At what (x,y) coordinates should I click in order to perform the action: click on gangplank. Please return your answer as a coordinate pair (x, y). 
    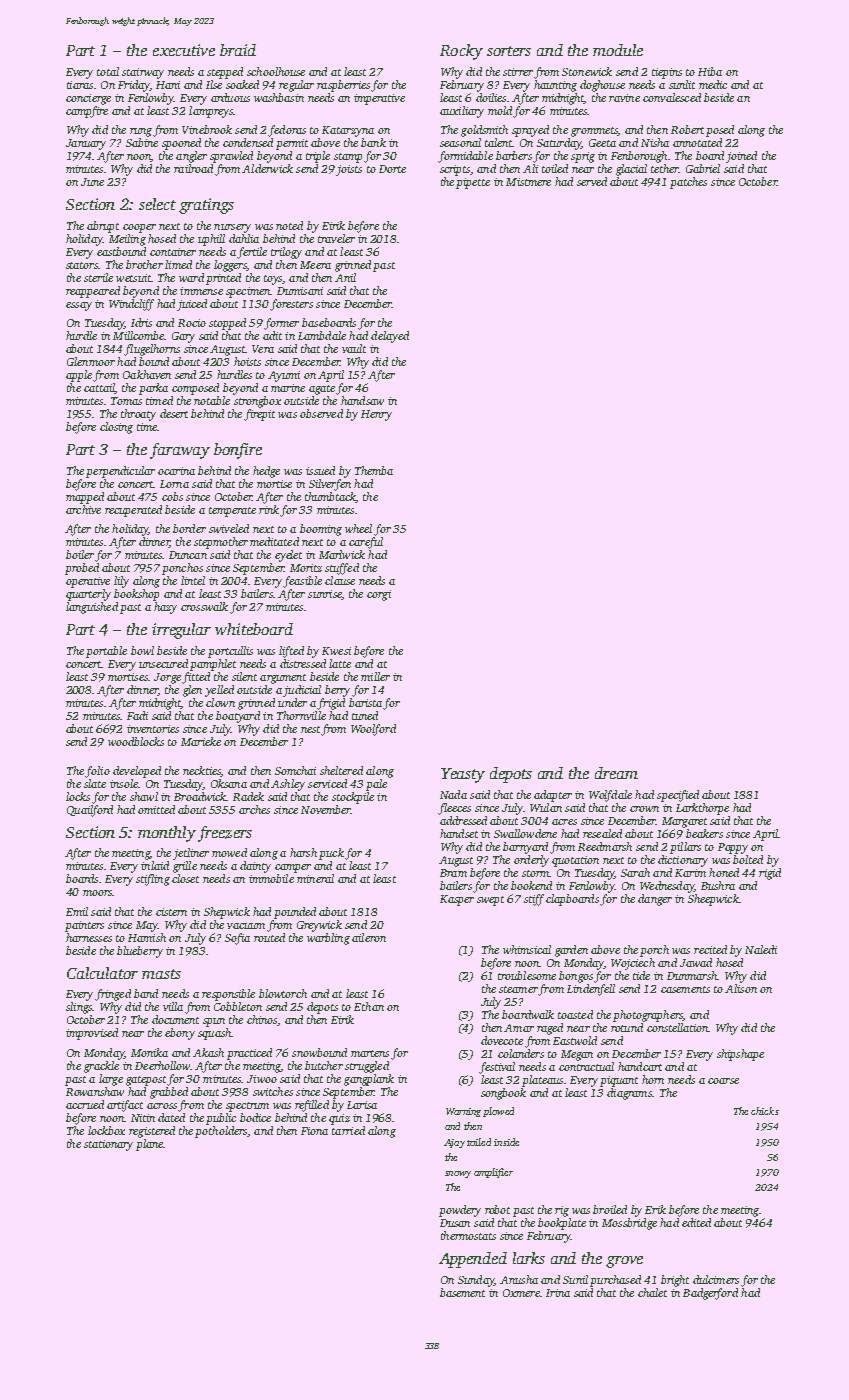
    Looking at the image, I should click on (369, 1080).
